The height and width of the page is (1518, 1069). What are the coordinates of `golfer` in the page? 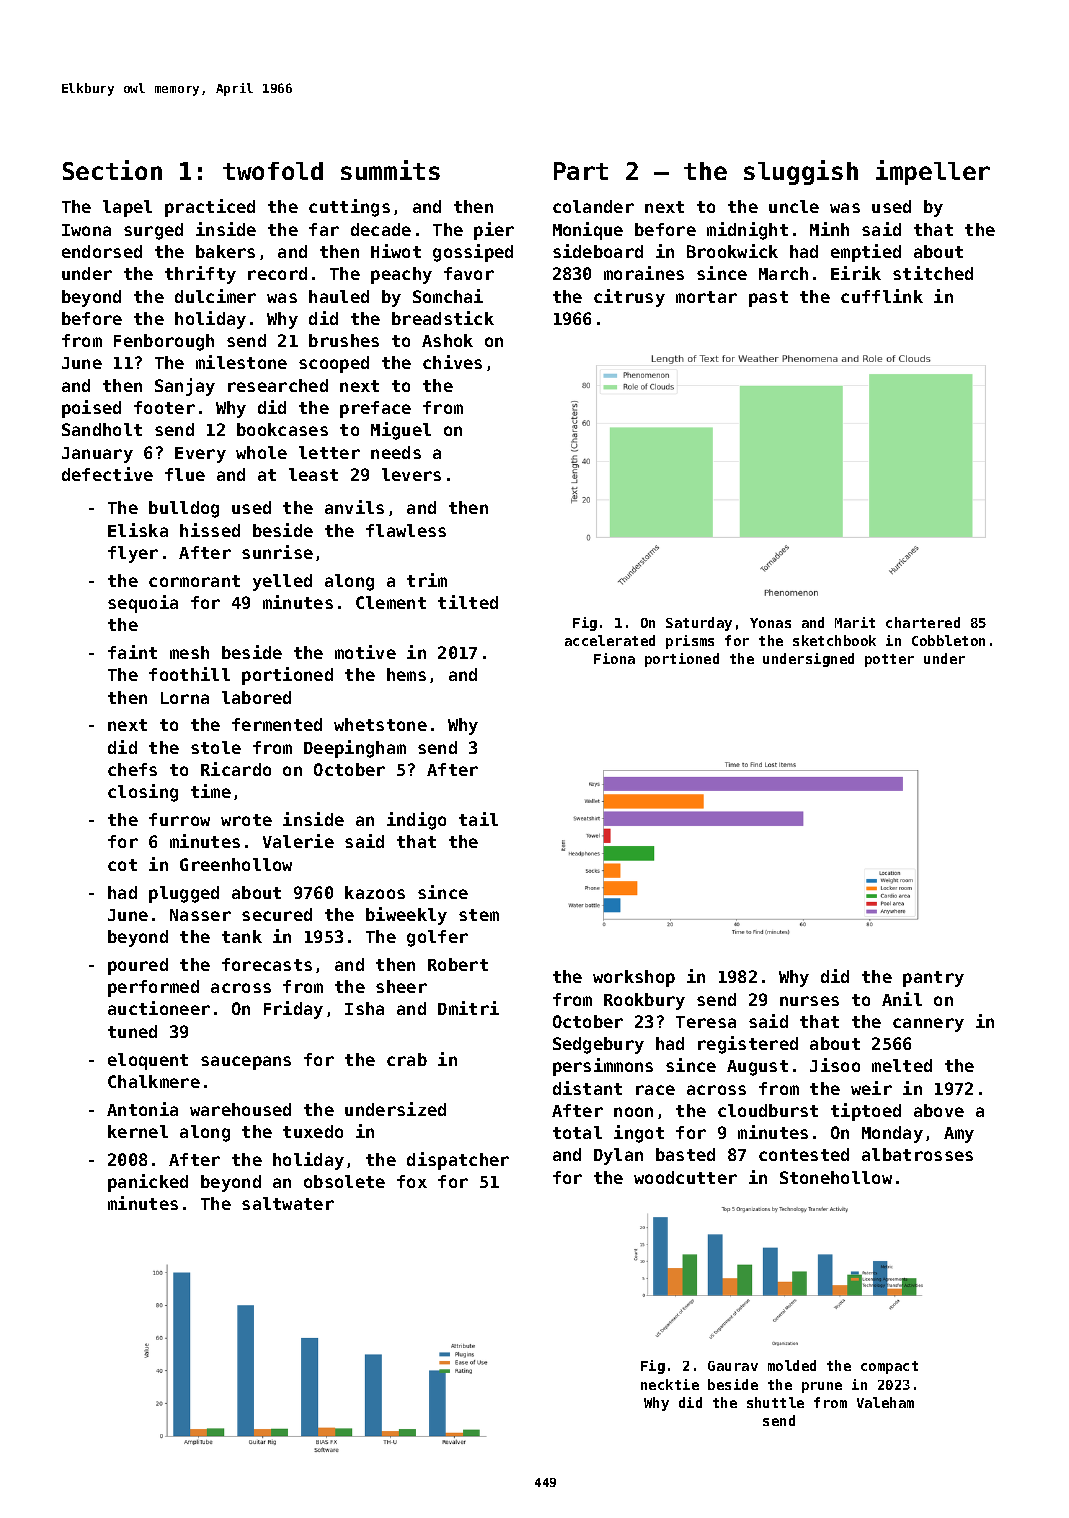 It's located at (437, 938).
